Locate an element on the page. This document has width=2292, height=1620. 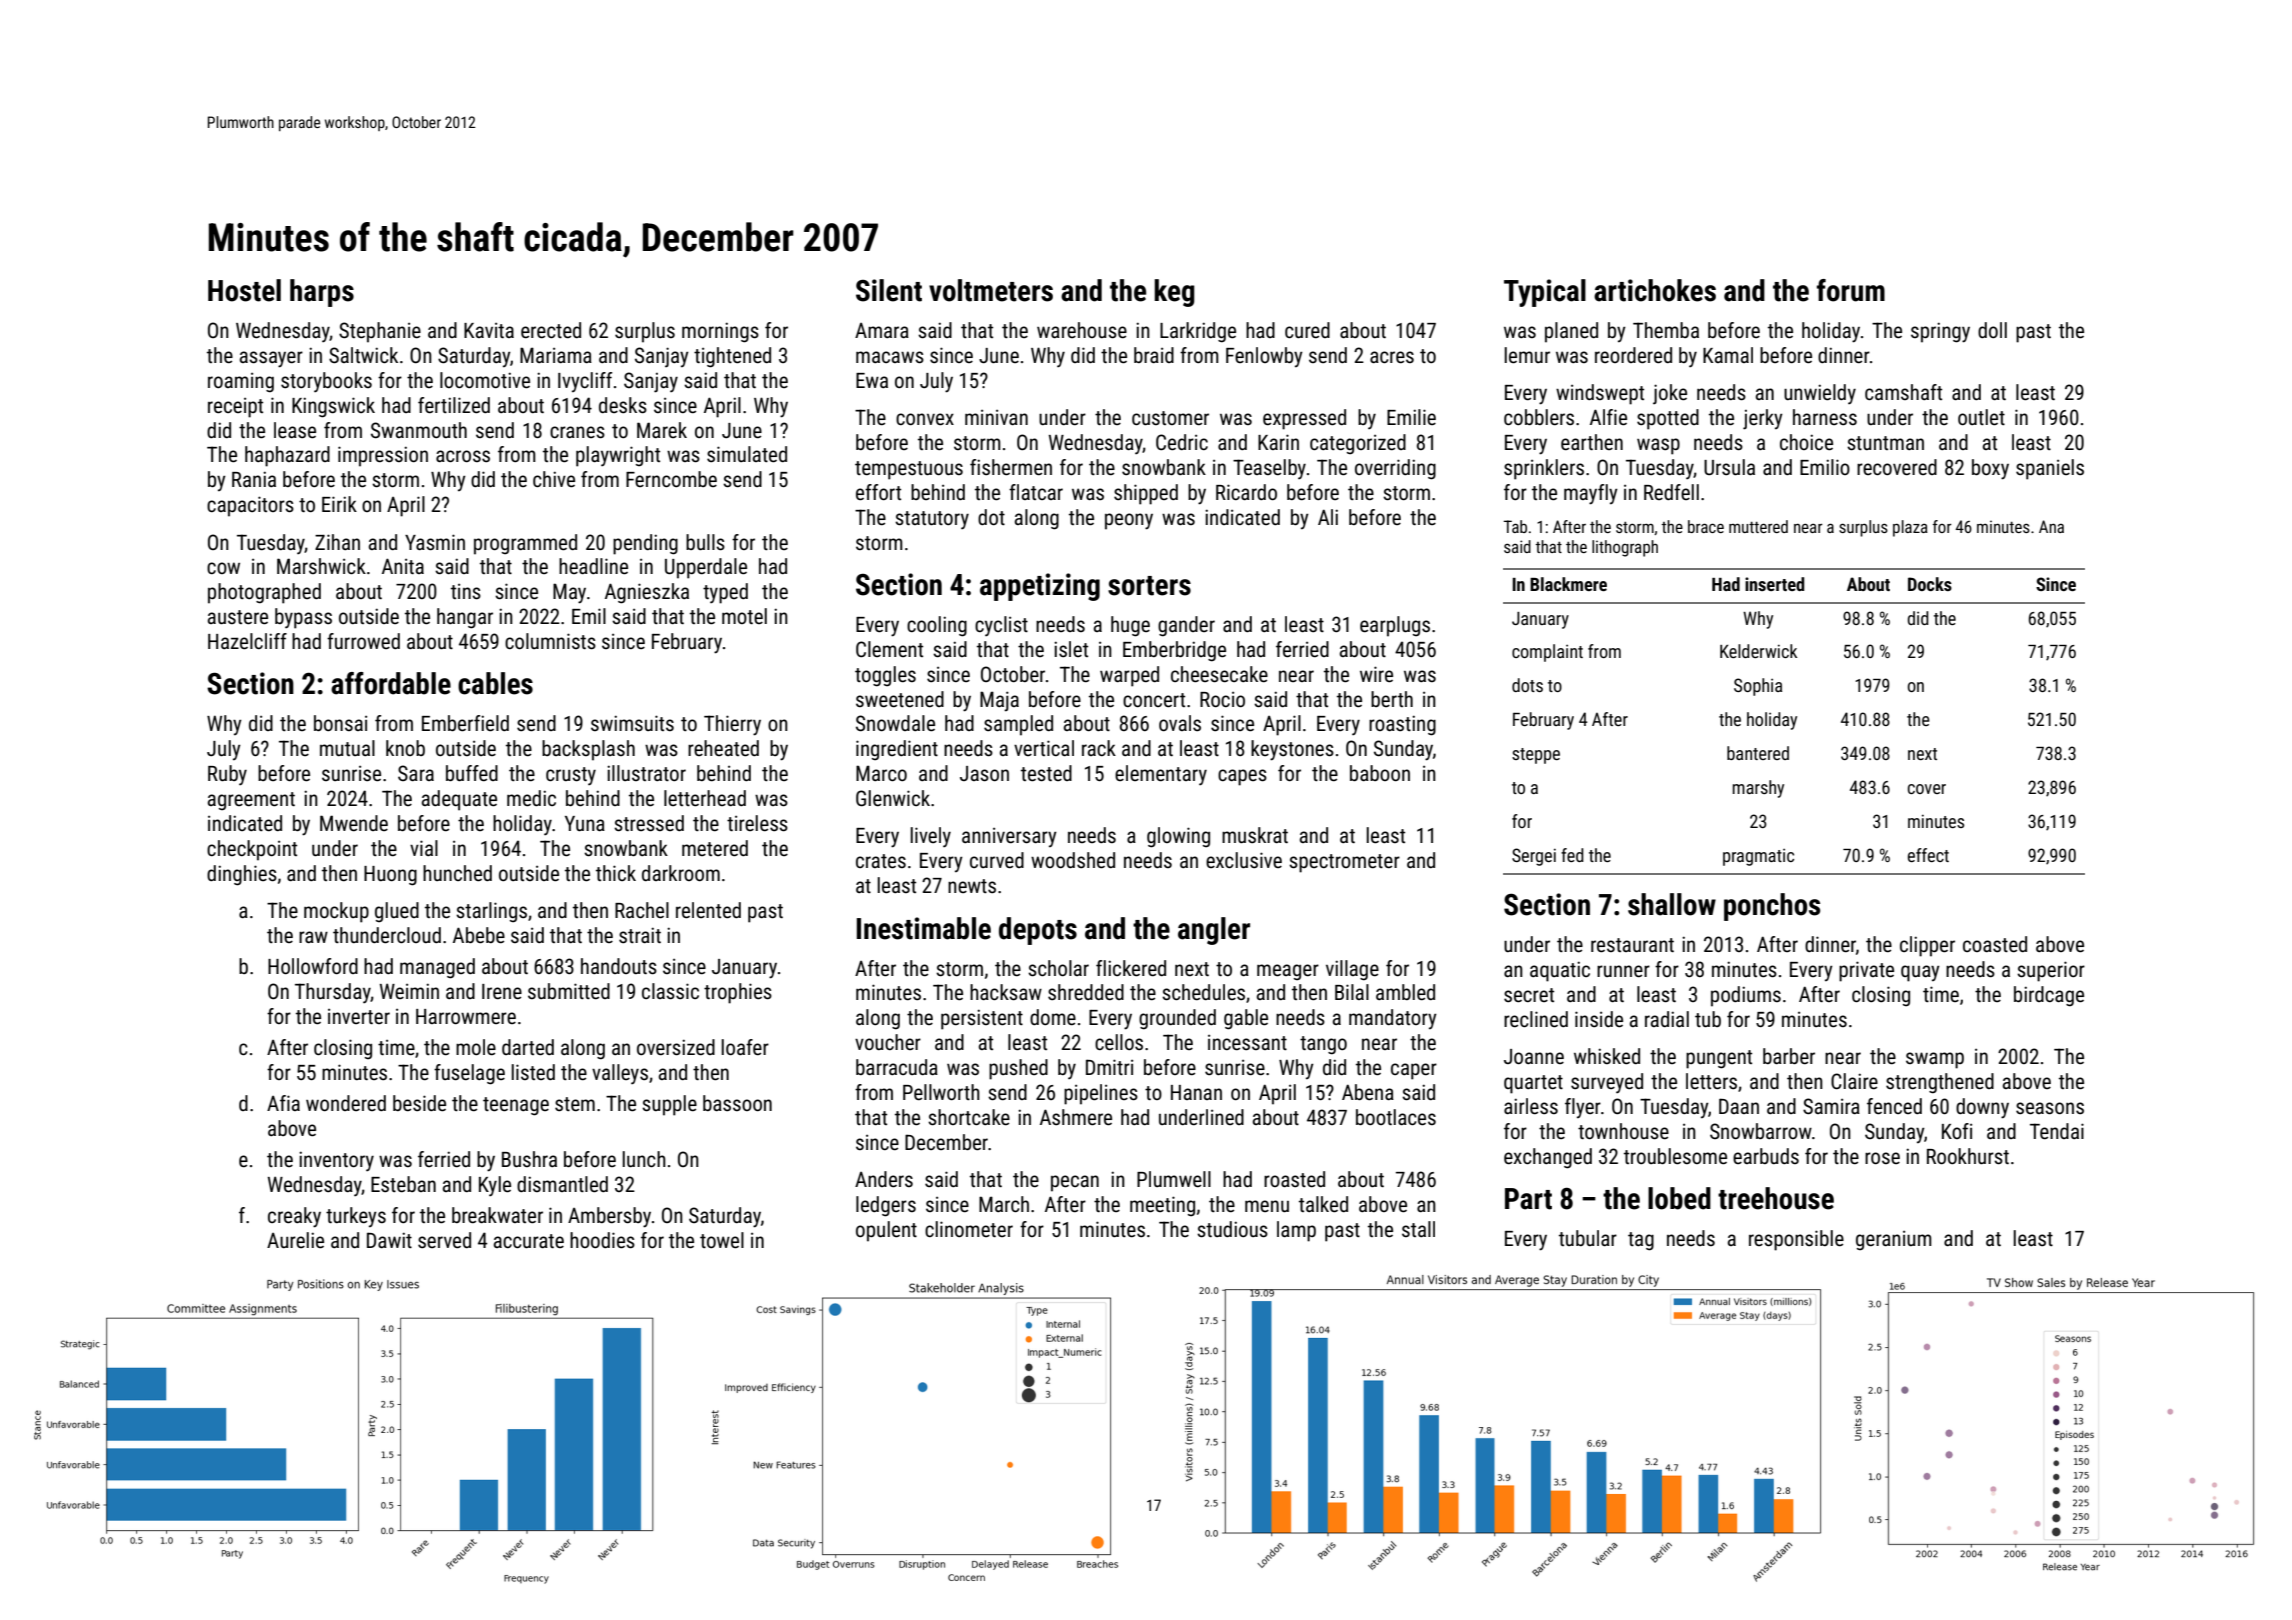
glued is located at coordinates (397, 912).
